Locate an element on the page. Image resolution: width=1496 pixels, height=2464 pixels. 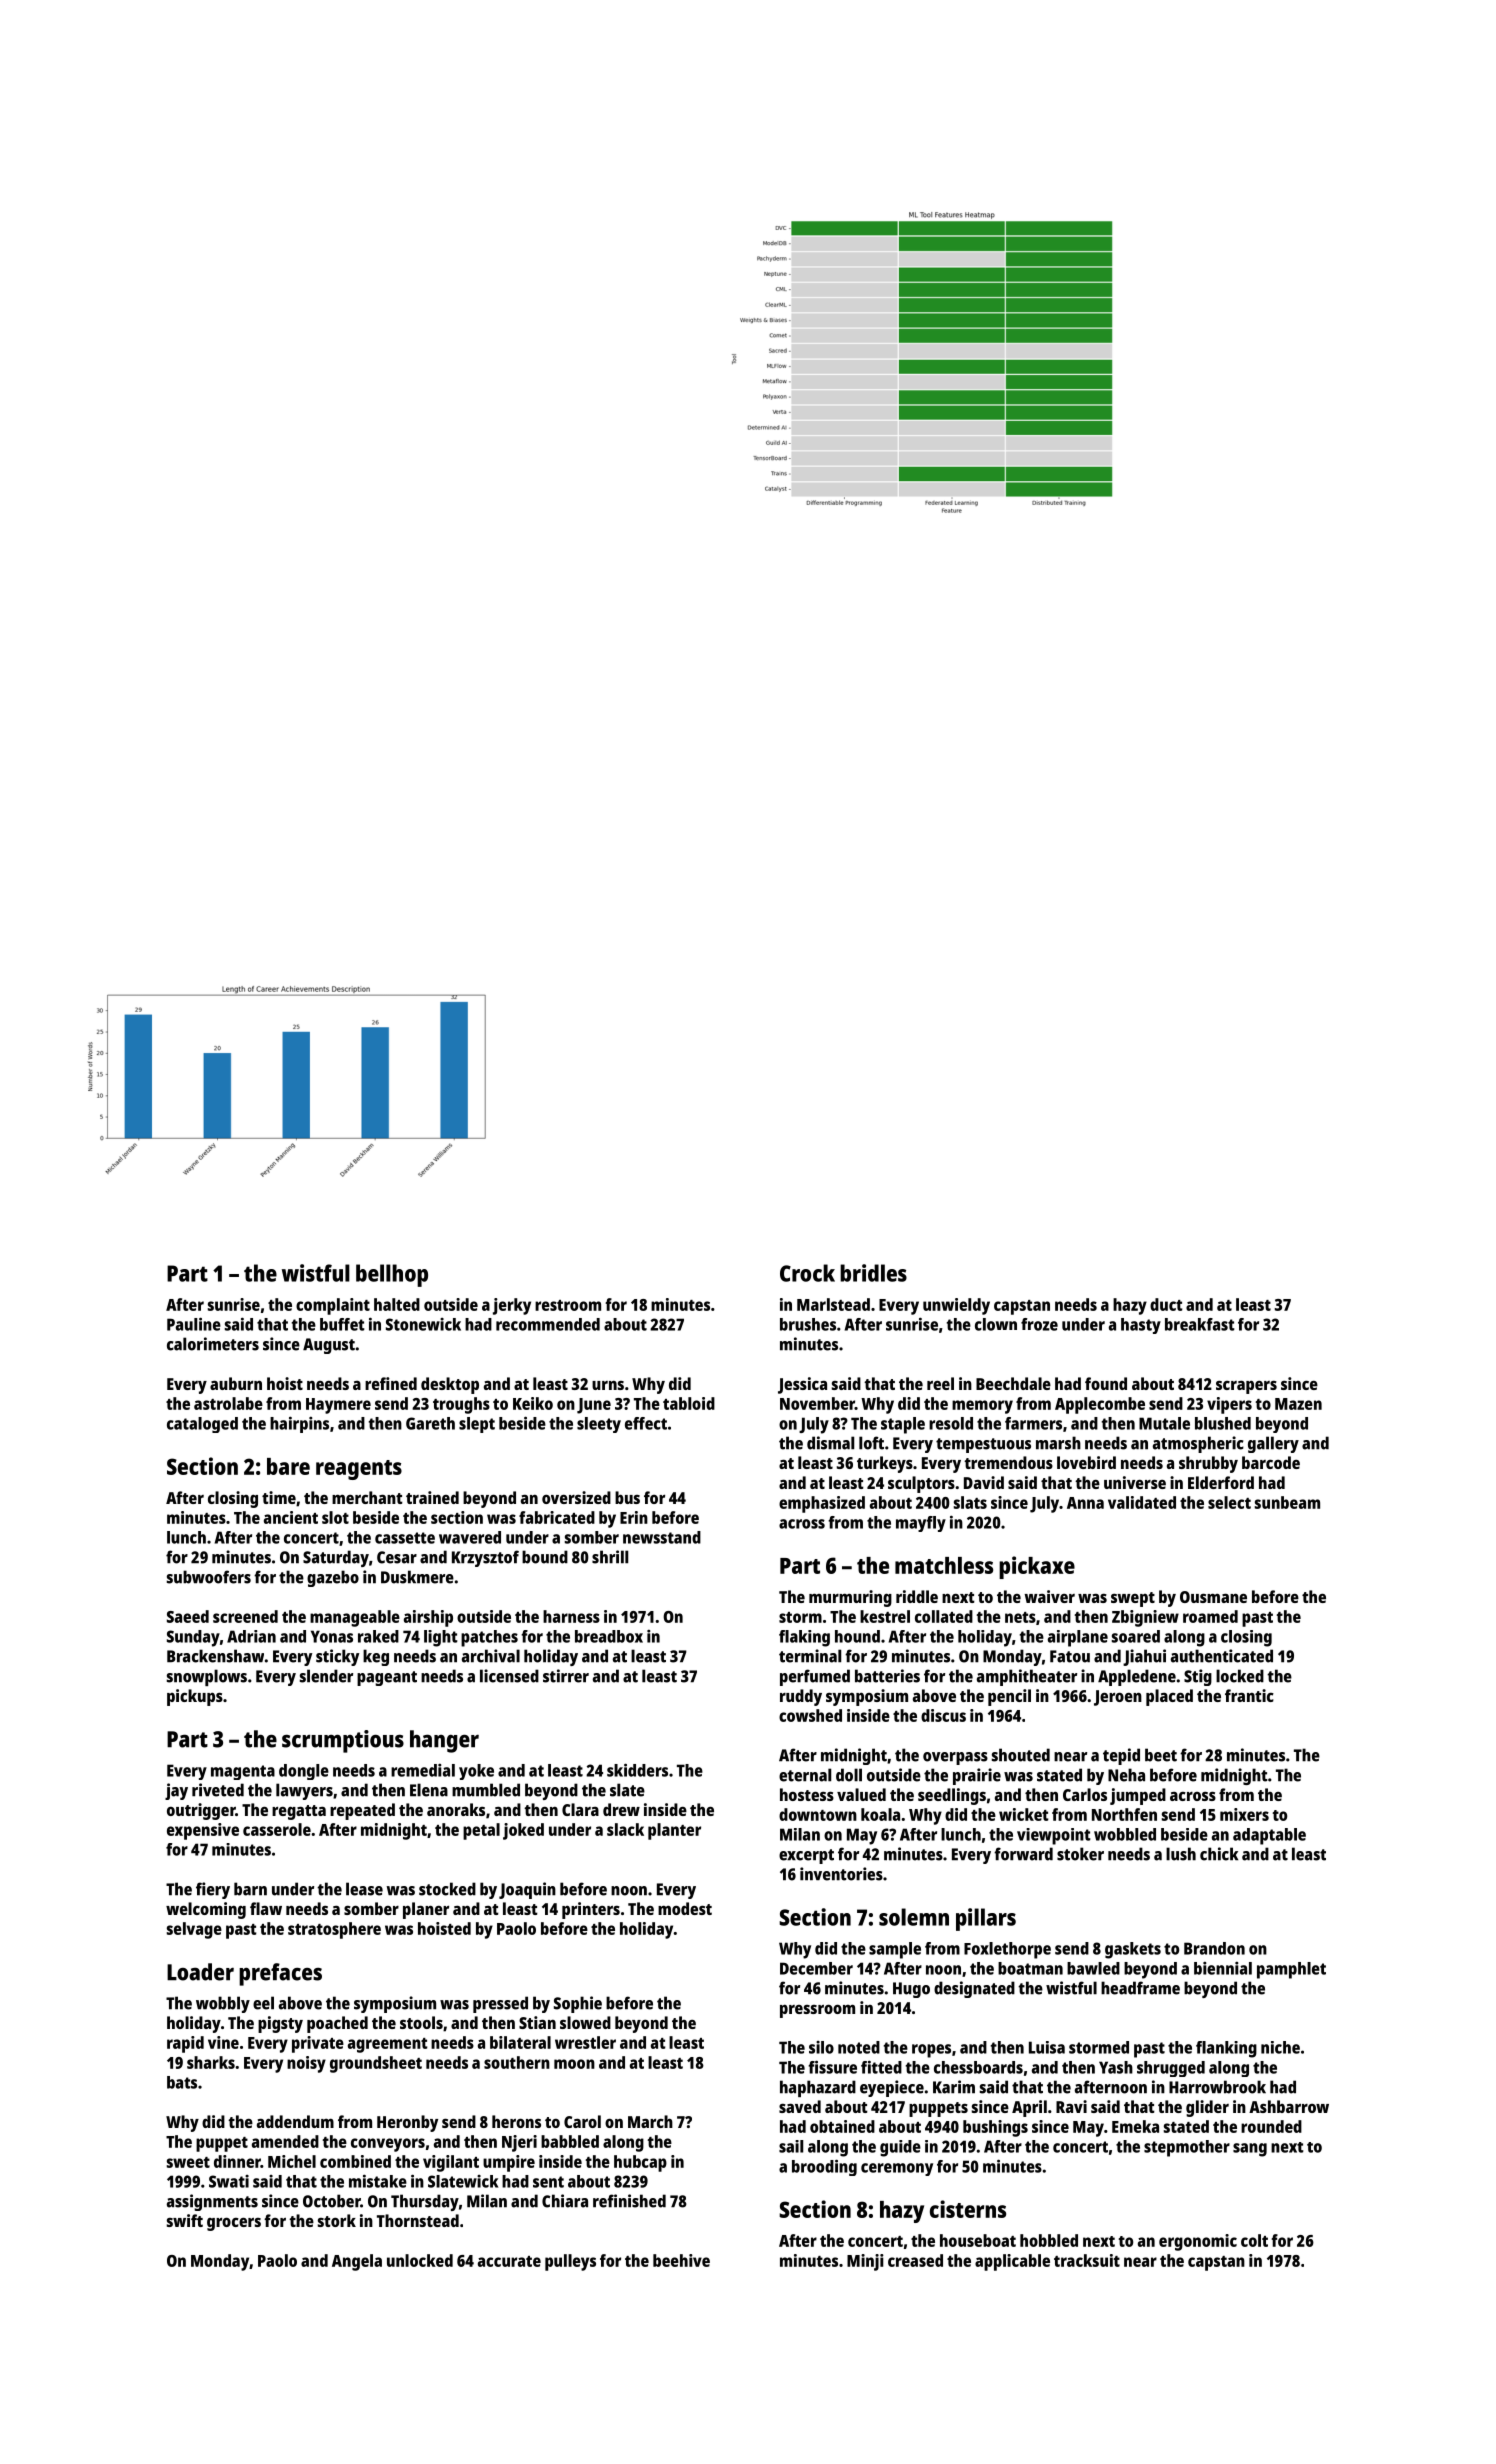
adaptable is located at coordinates (1269, 1836).
